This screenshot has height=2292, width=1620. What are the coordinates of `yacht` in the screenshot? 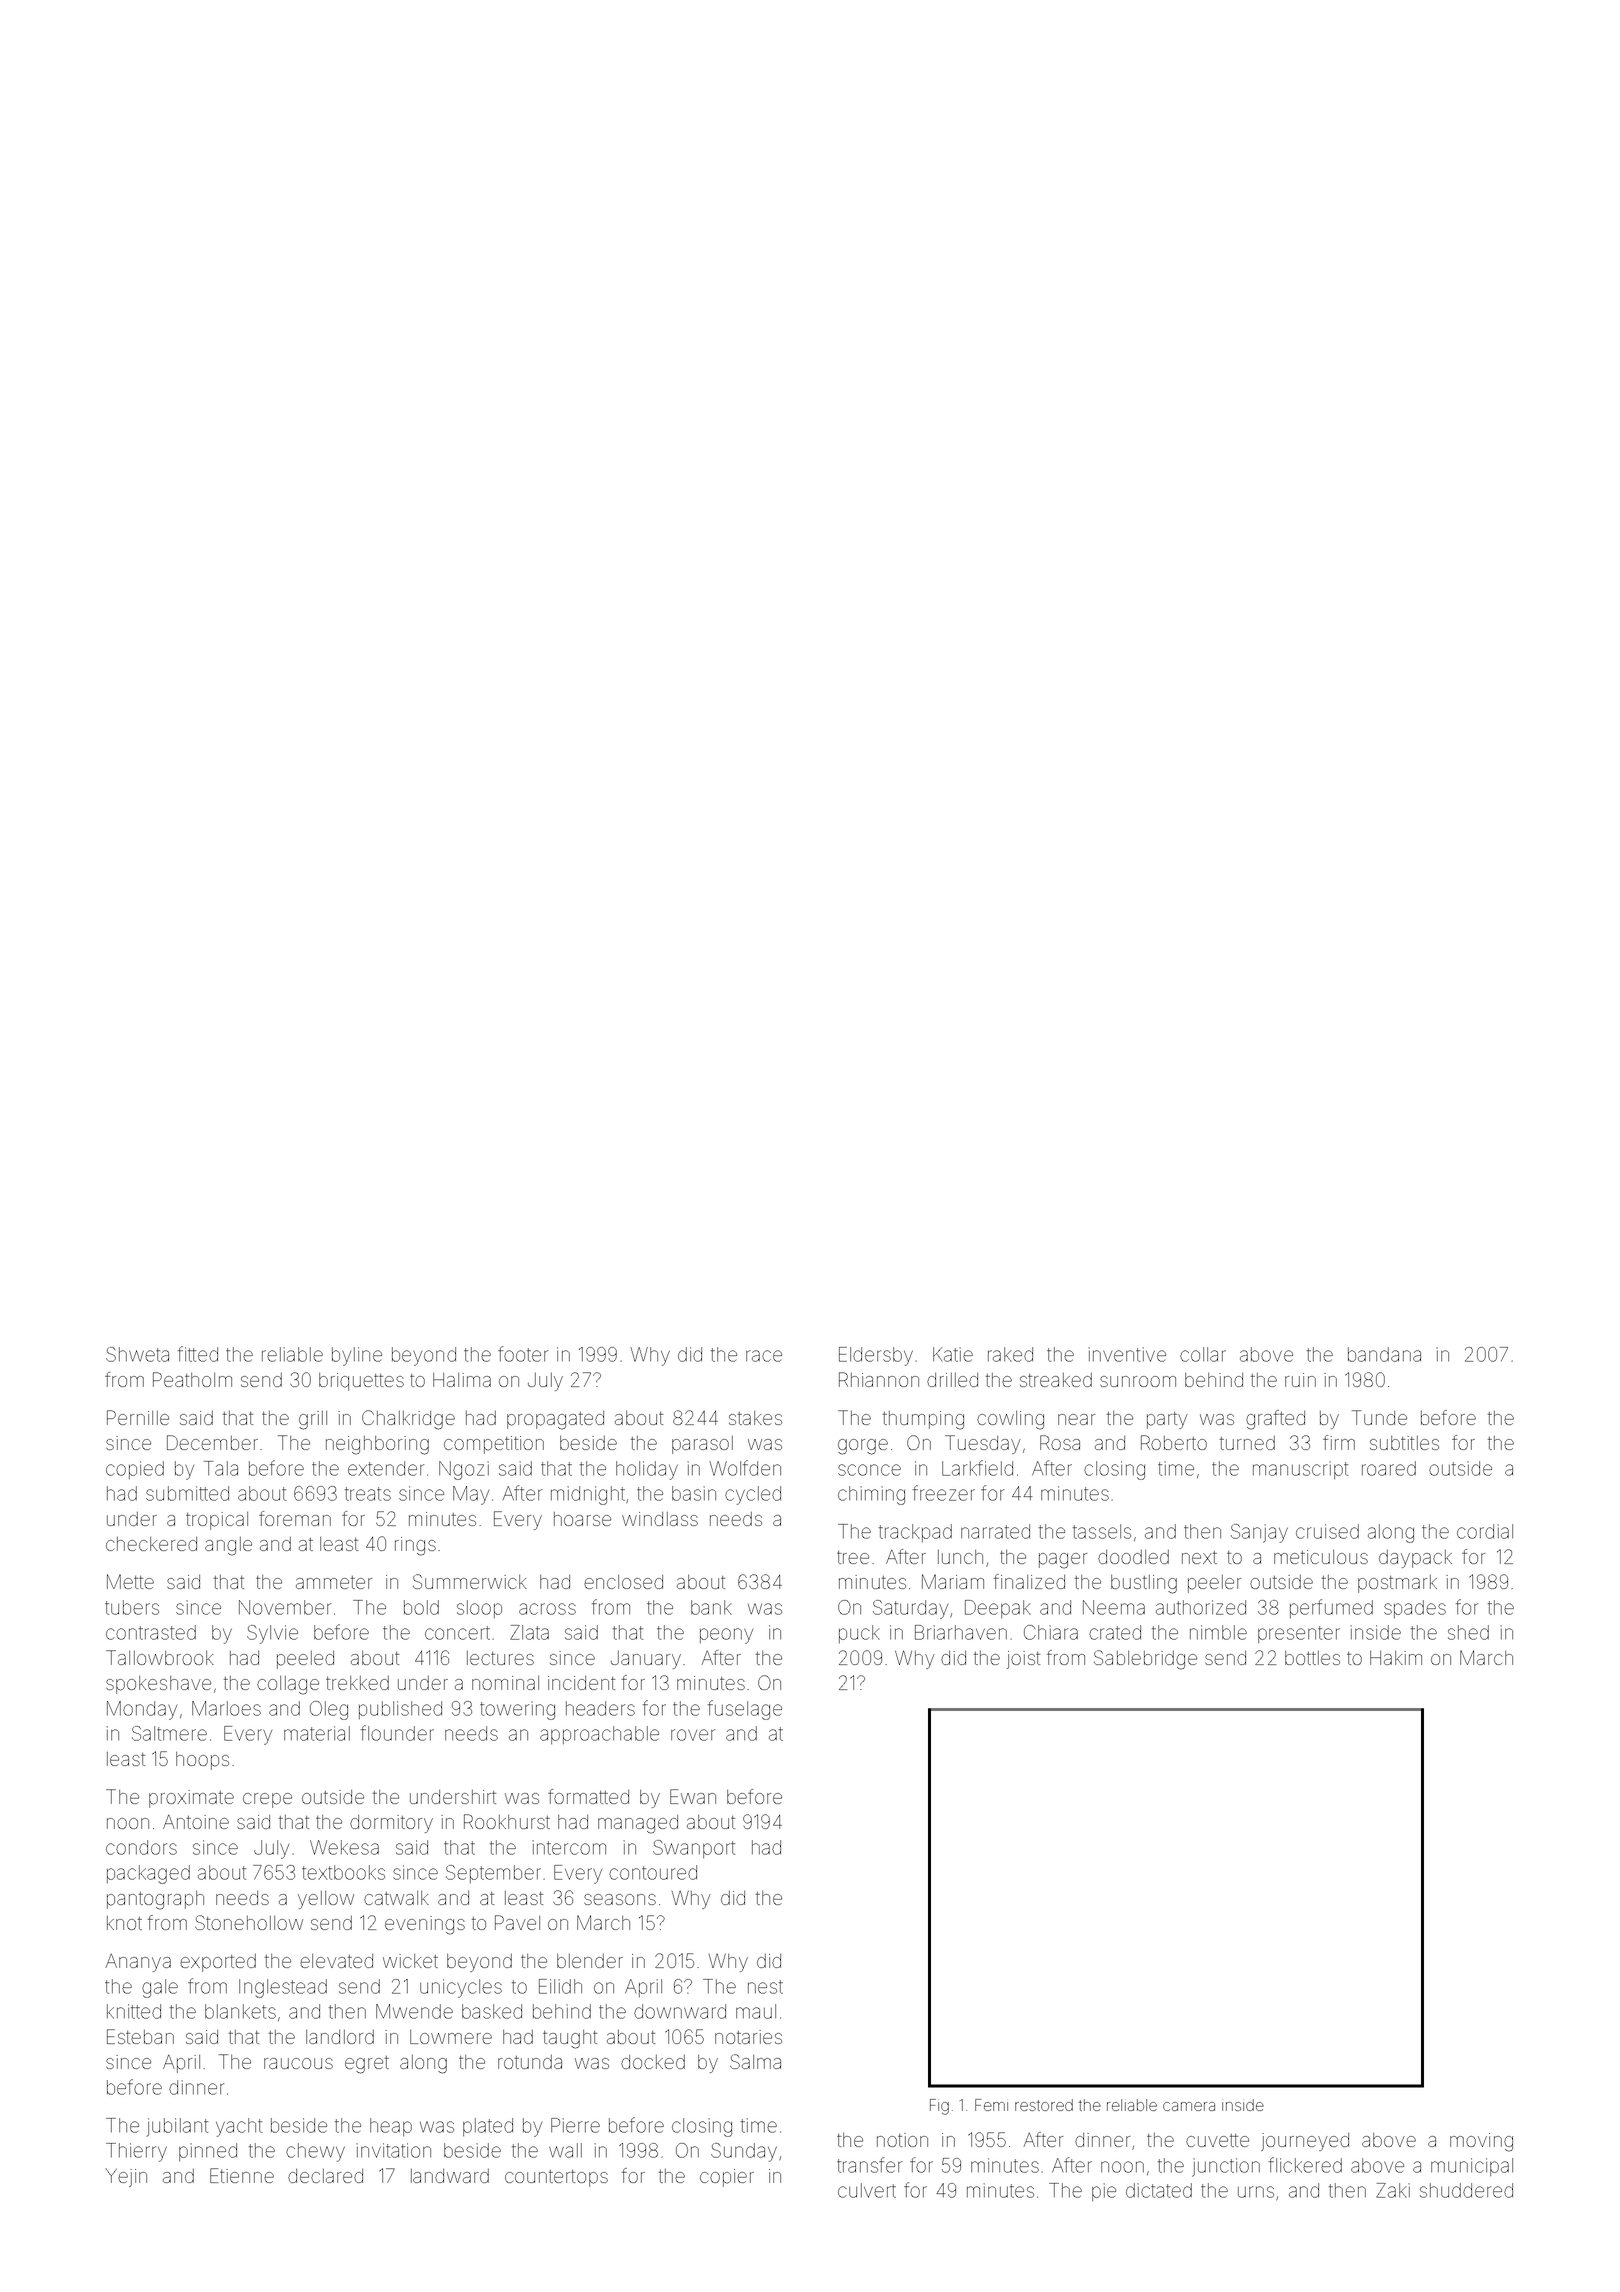 It's located at (239, 2127).
